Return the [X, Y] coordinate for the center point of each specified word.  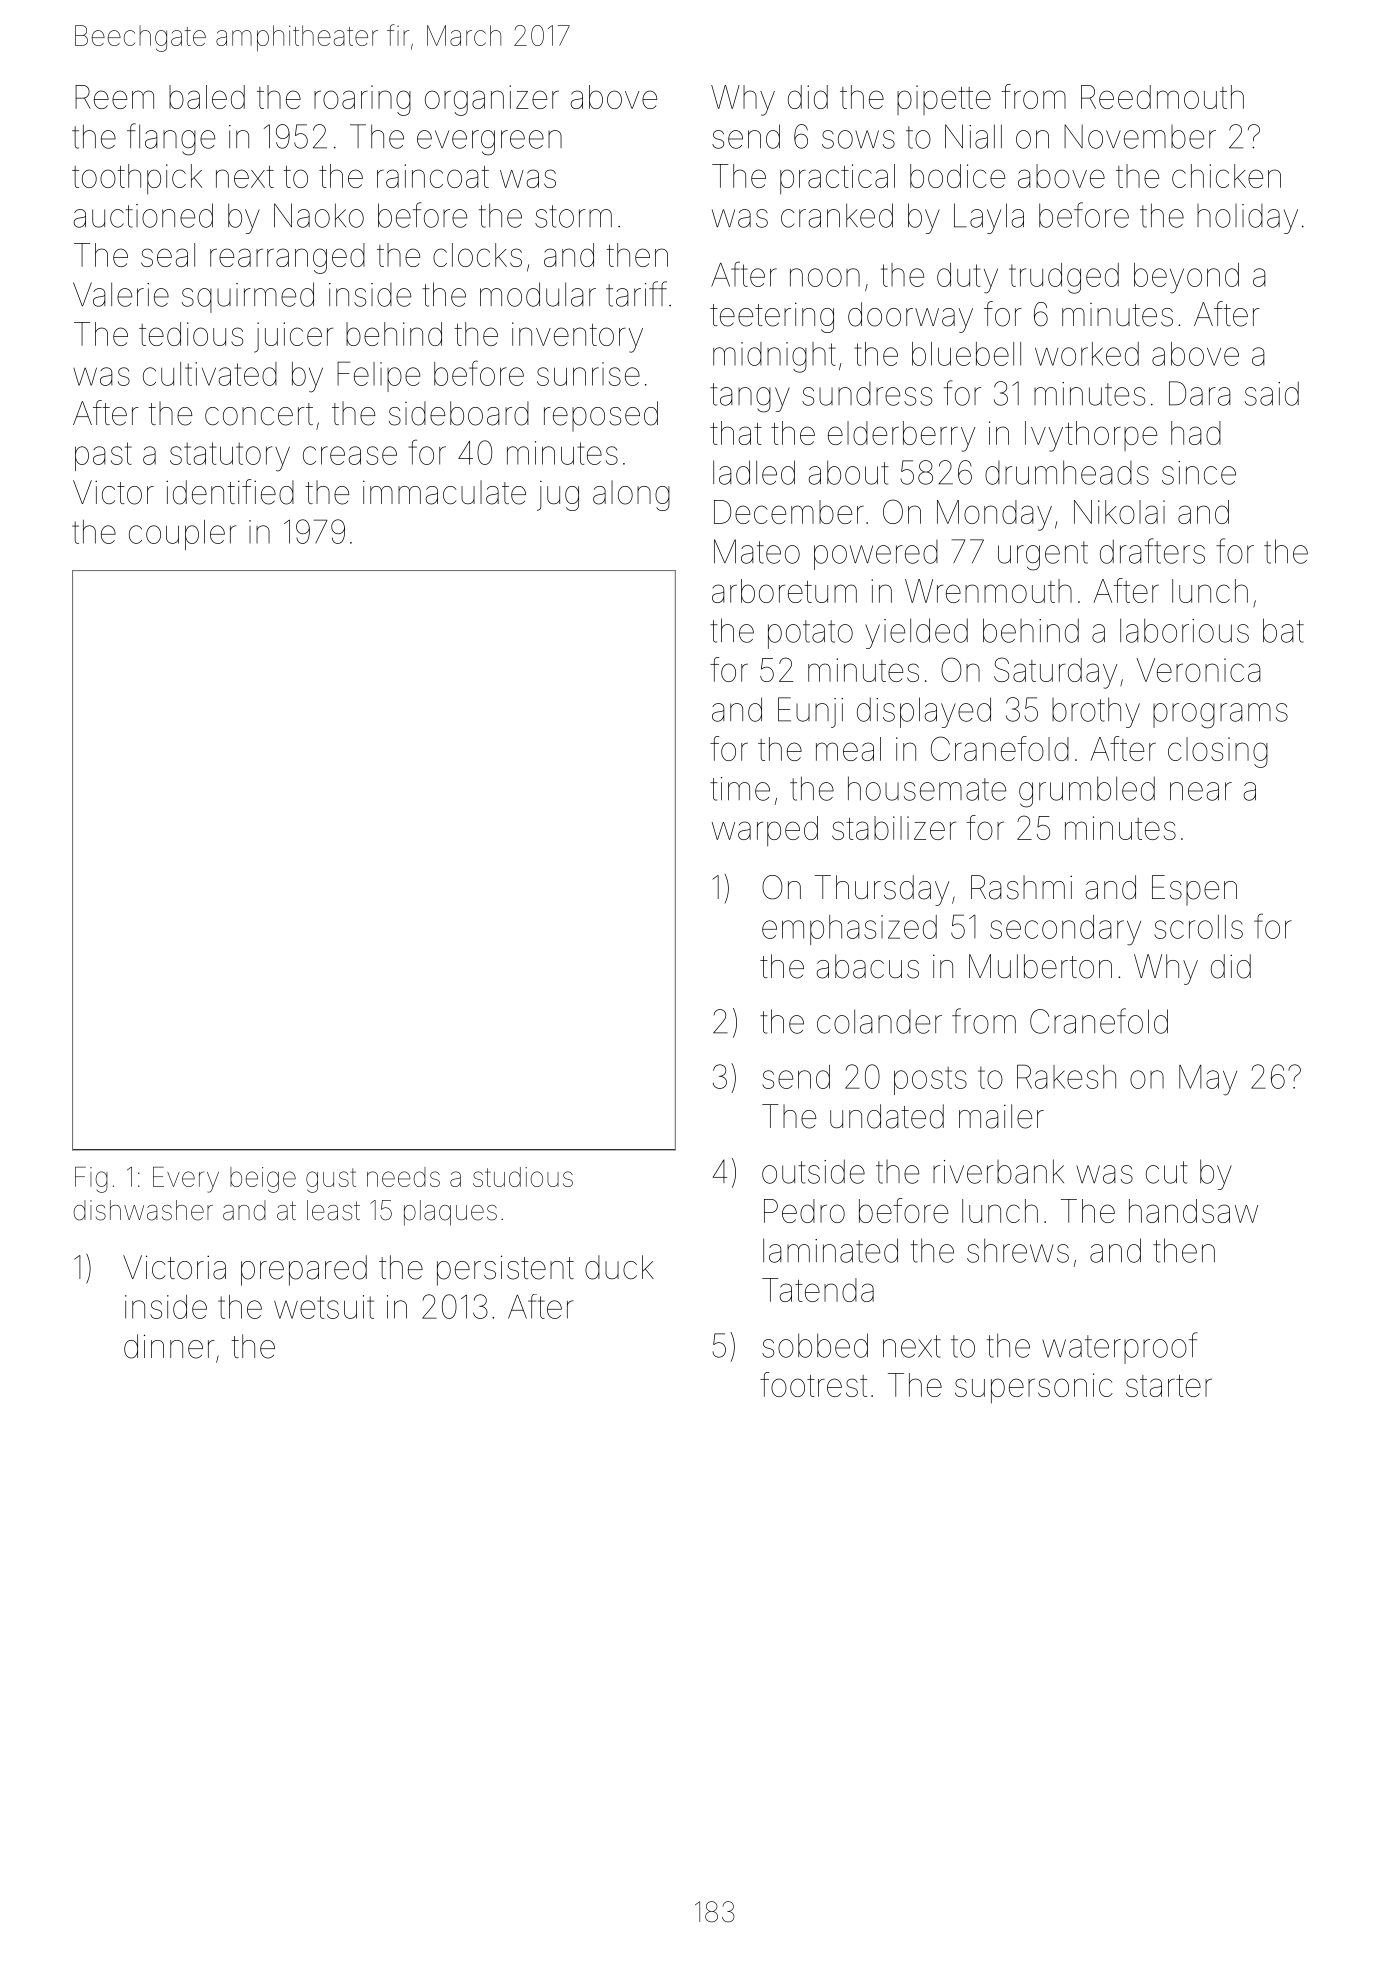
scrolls [1198, 927]
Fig [91, 1180]
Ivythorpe [1091, 436]
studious [523, 1177]
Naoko [319, 215]
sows [858, 139]
